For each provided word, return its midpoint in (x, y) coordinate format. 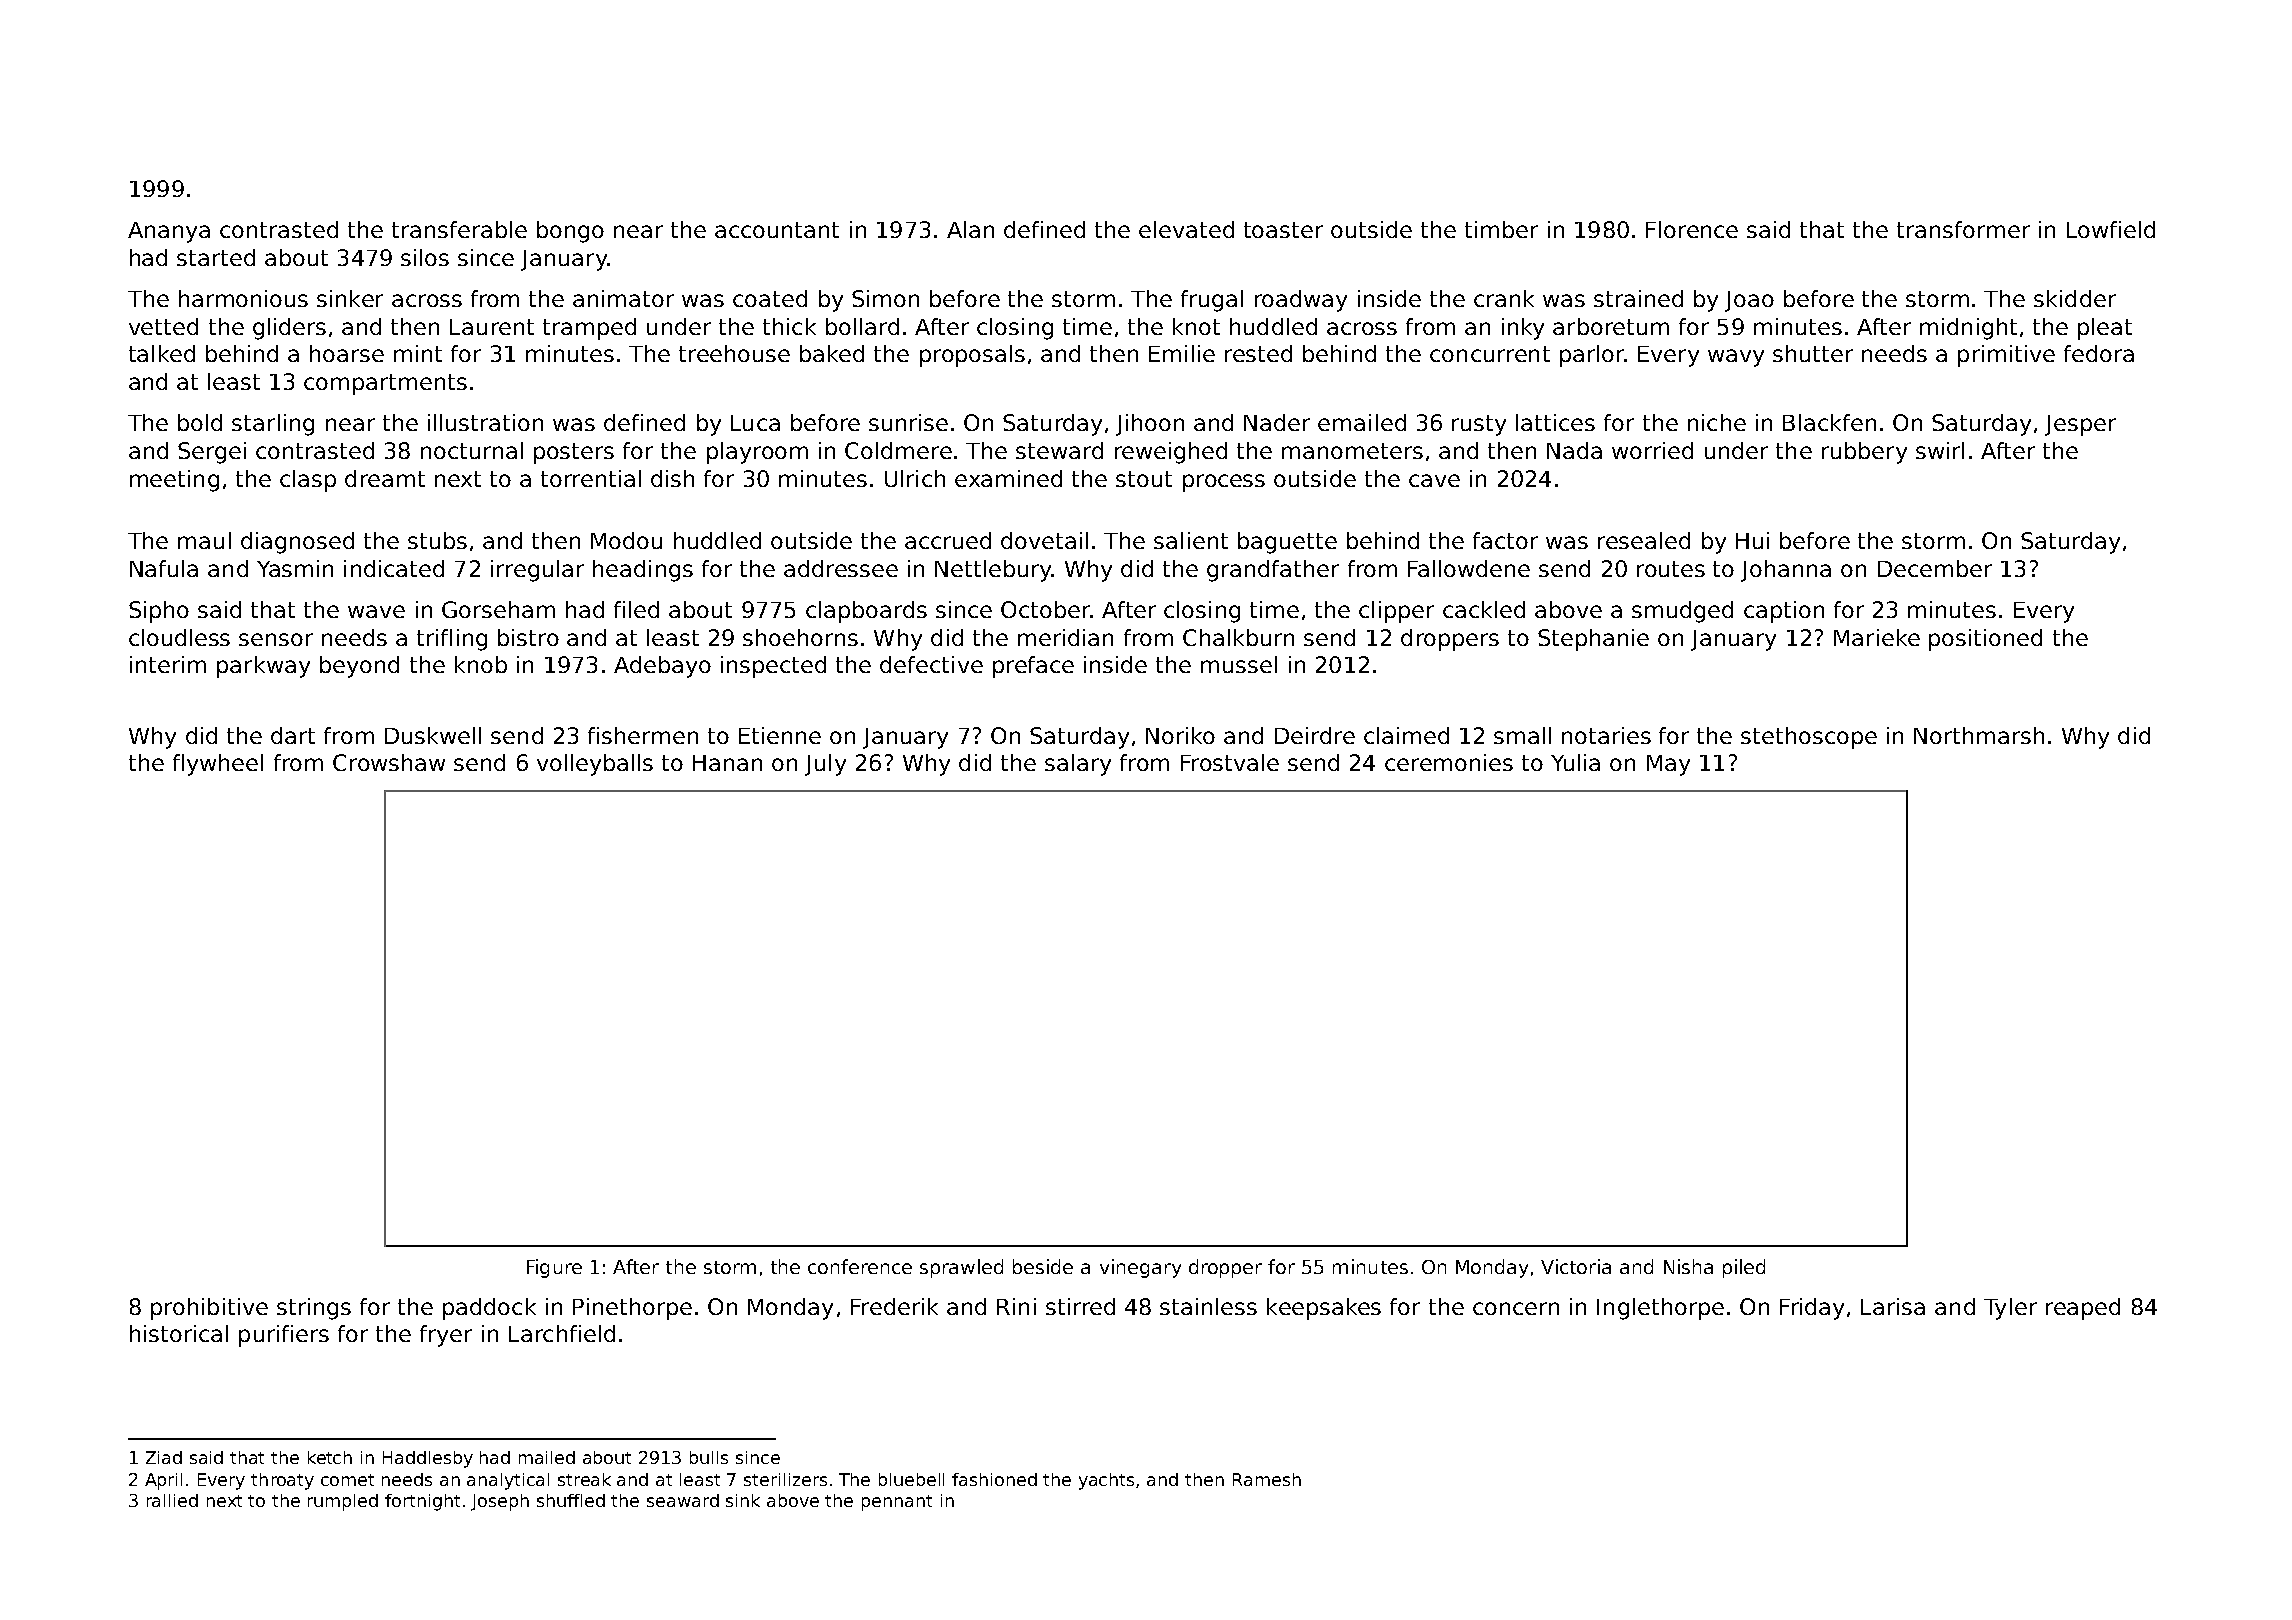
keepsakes (1324, 1309)
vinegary (1140, 1268)
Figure (554, 1268)
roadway (1301, 301)
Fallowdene (1469, 568)
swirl (1940, 450)
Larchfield (562, 1333)
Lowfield (2111, 229)
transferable (459, 229)
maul (204, 540)
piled (1744, 1268)
